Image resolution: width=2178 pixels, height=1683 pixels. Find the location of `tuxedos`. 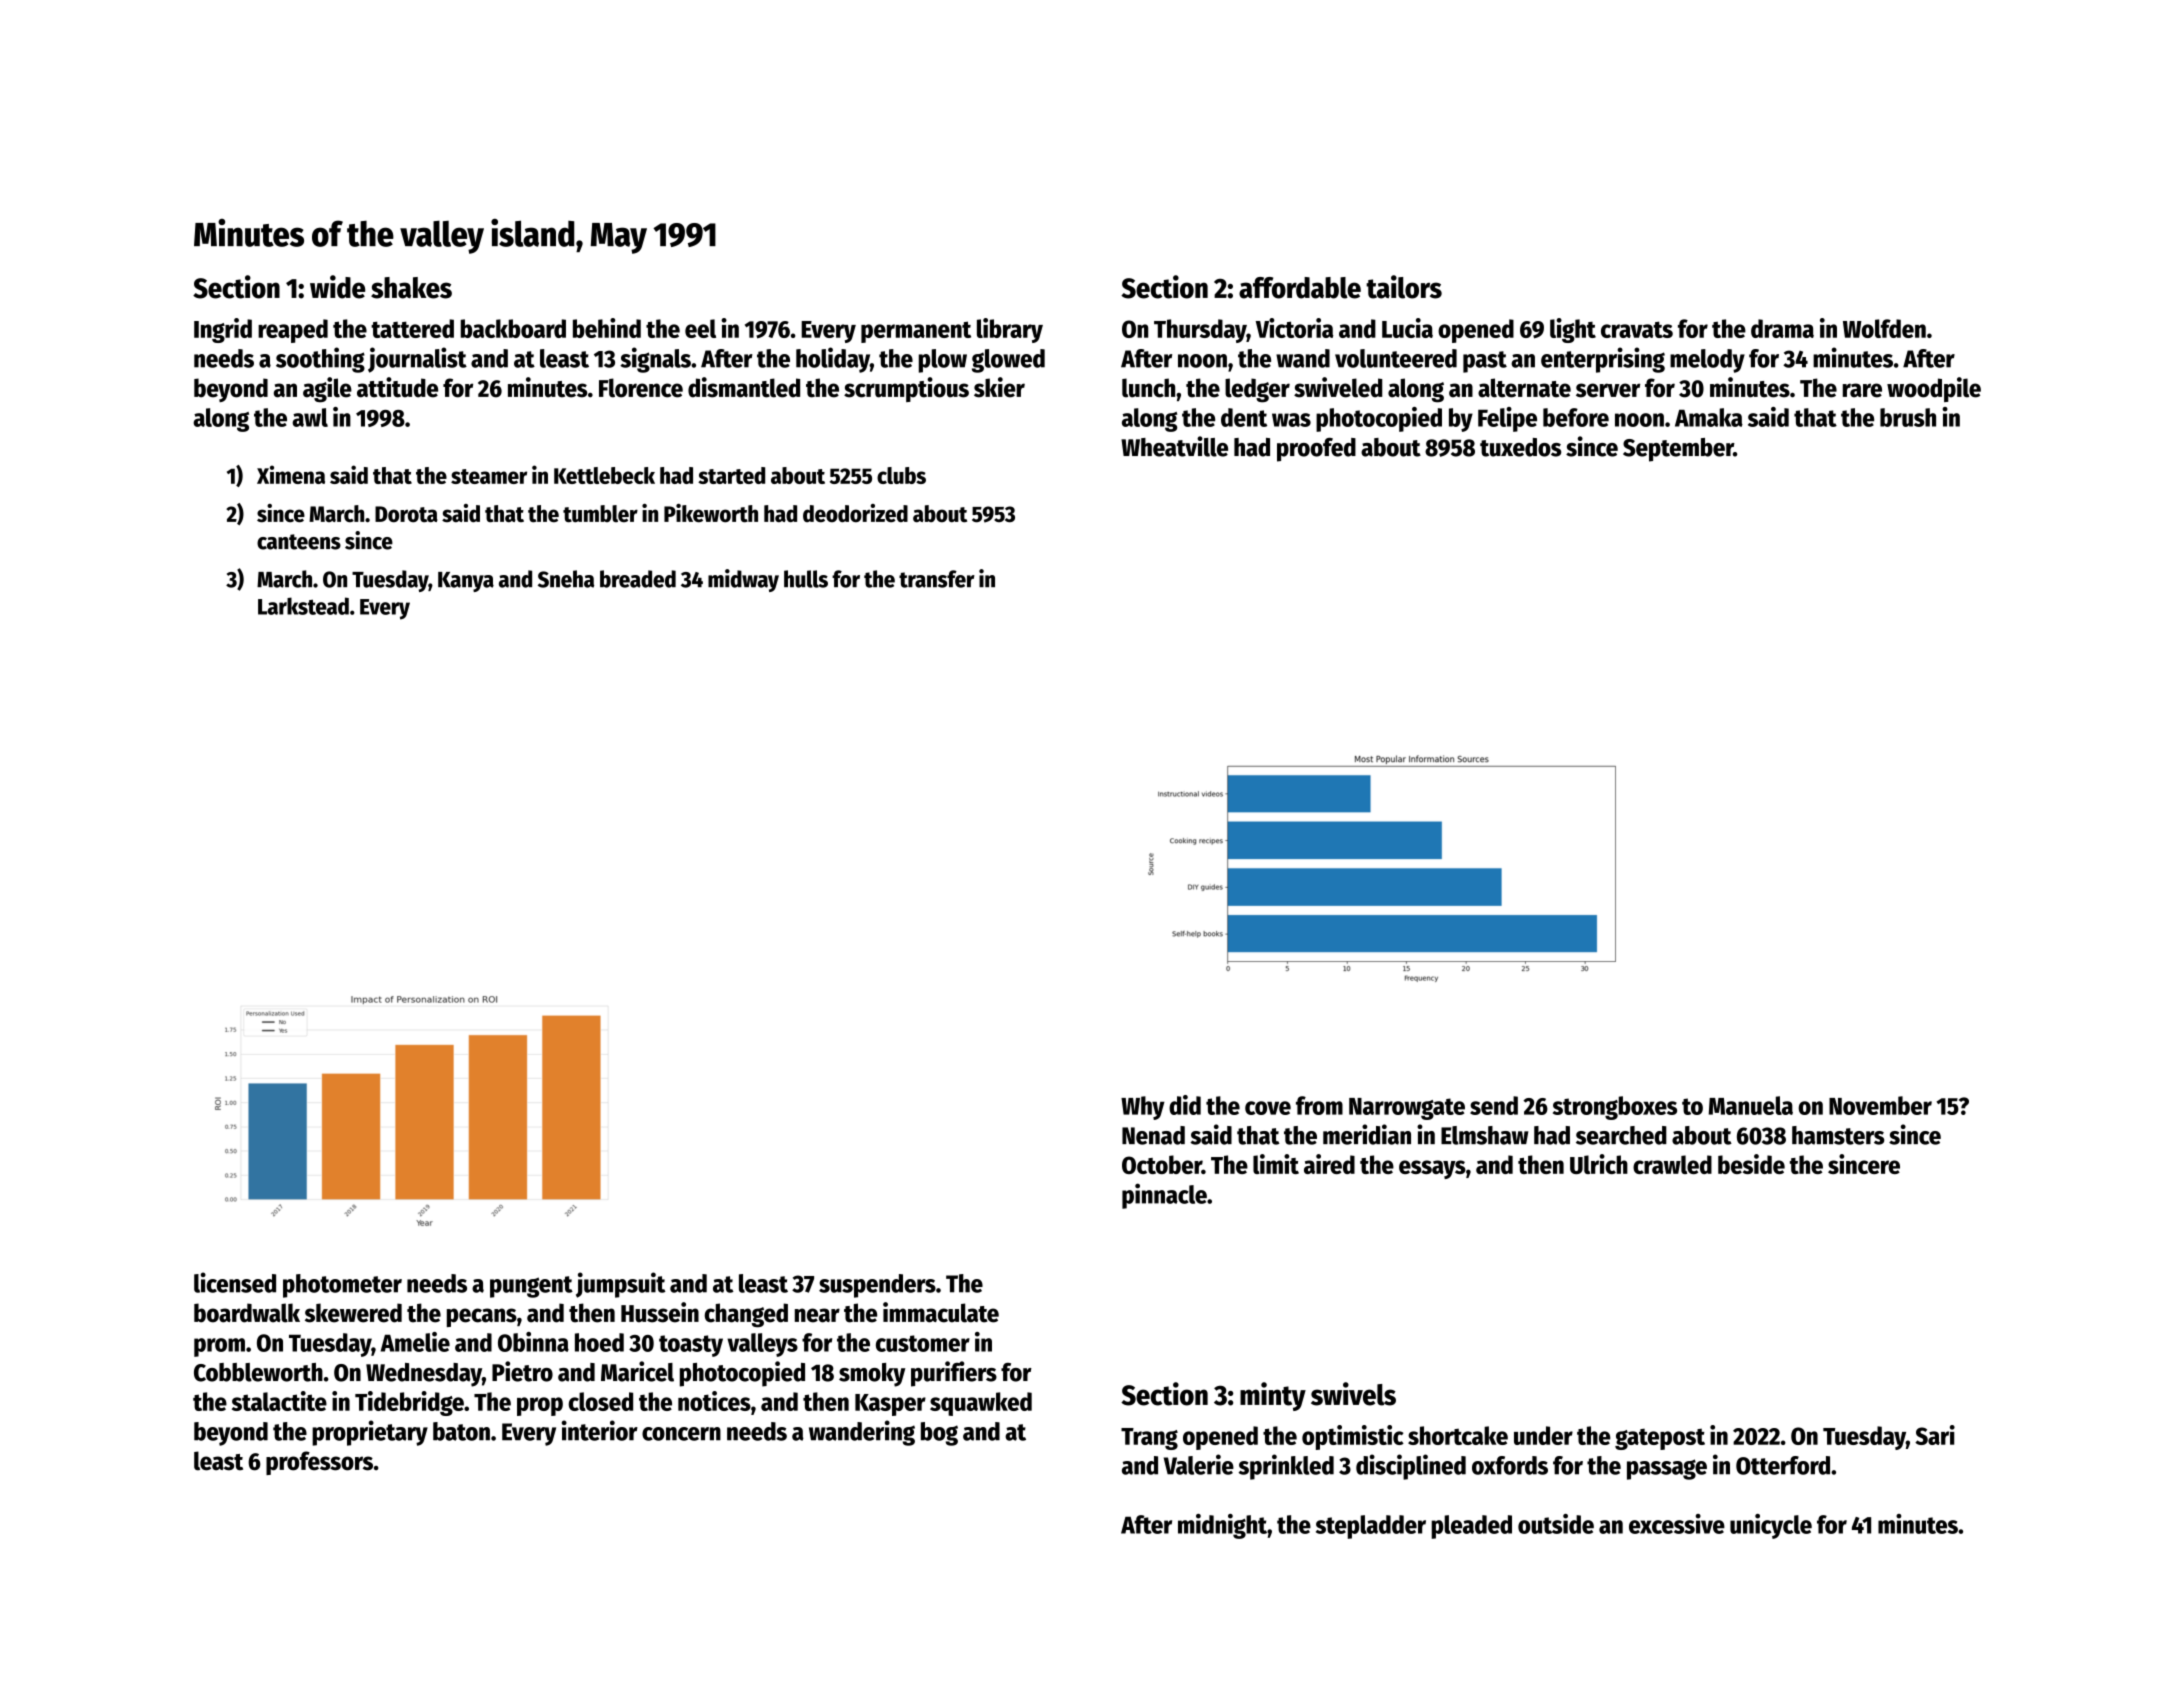

tuxedos is located at coordinates (1520, 447).
